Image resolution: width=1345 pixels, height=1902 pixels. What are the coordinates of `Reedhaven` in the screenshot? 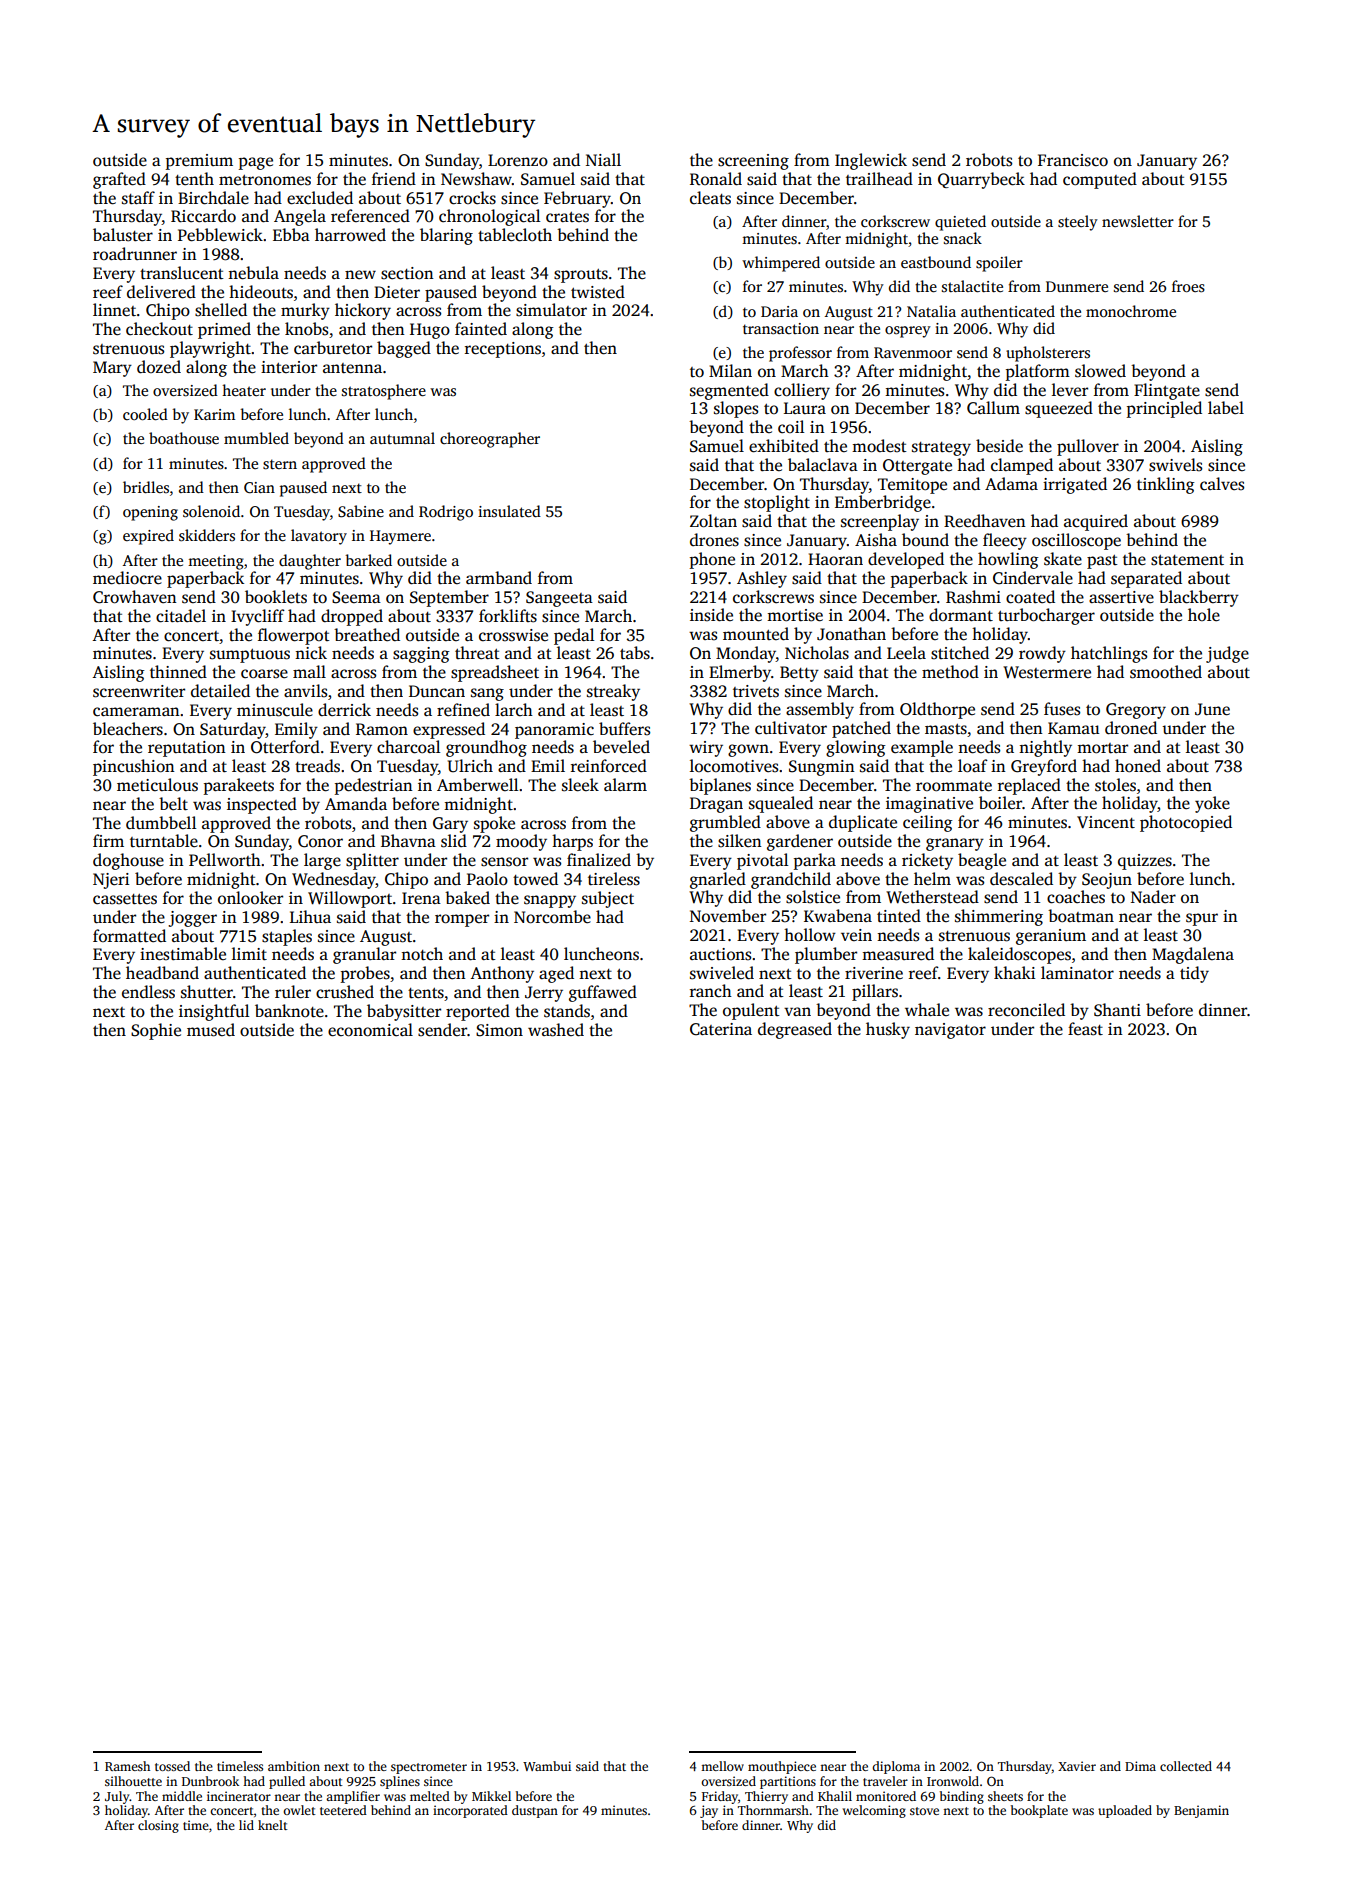 It's located at (985, 521).
